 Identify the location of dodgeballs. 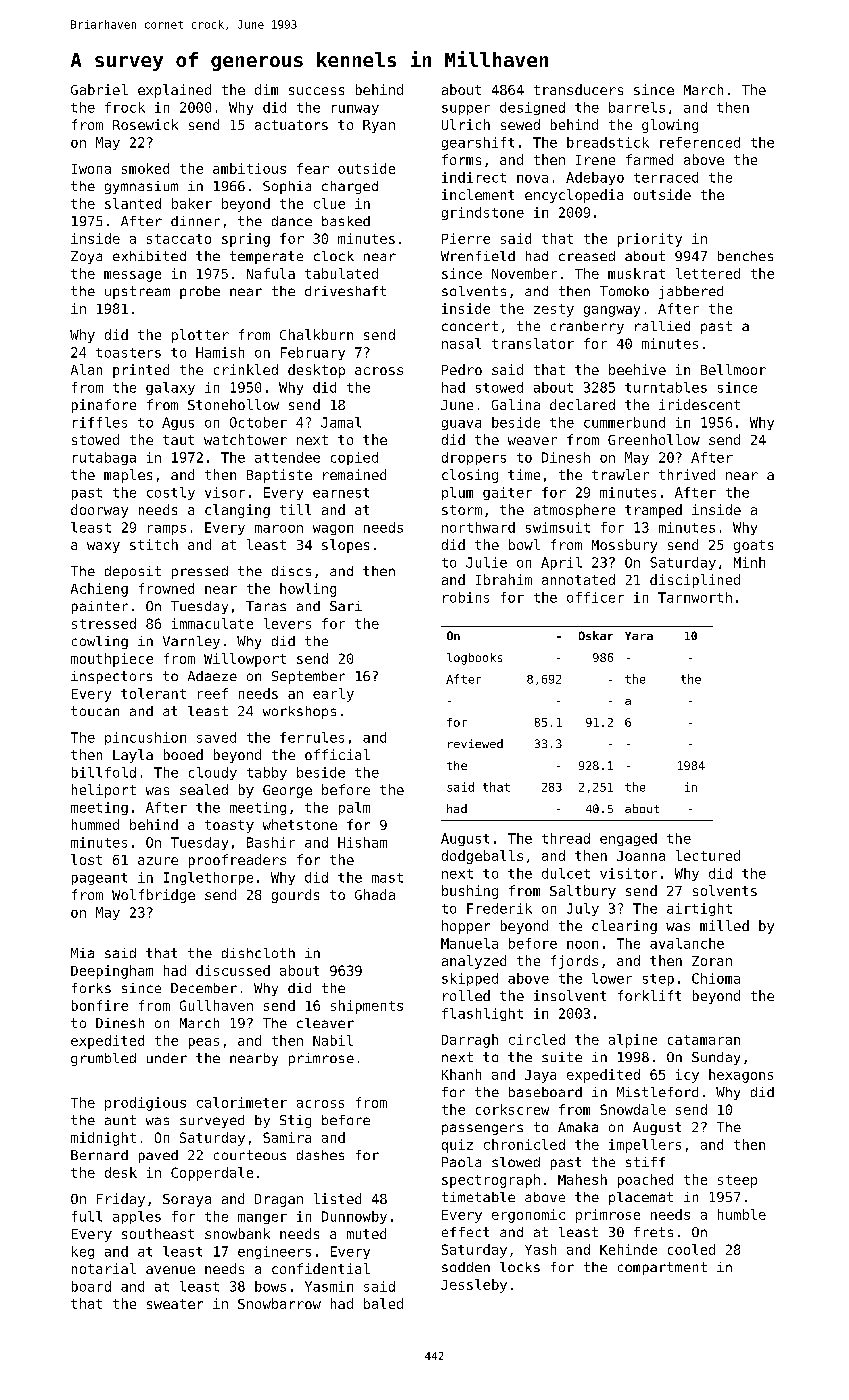
(482, 857).
